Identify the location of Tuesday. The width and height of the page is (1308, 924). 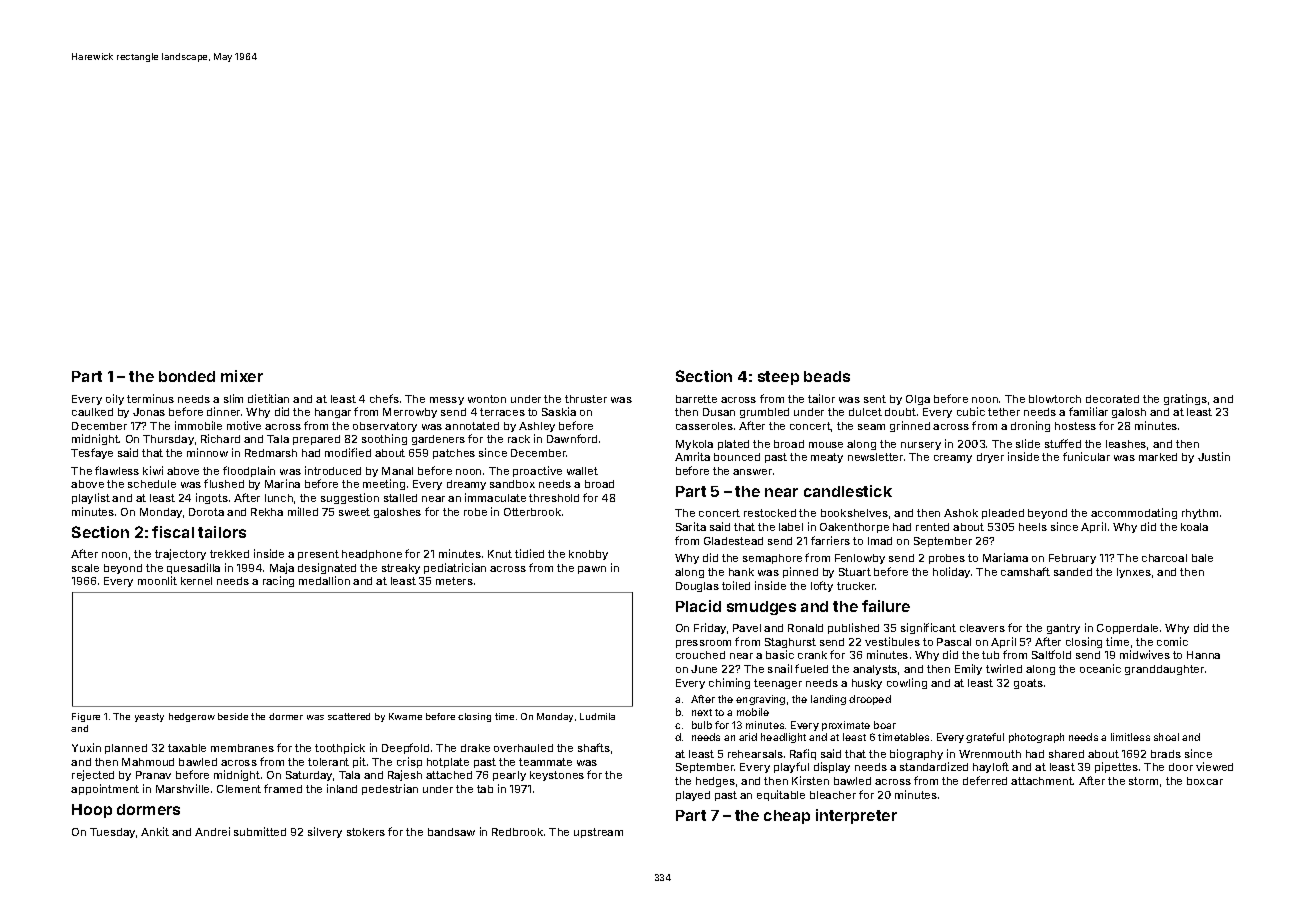
(112, 833).
